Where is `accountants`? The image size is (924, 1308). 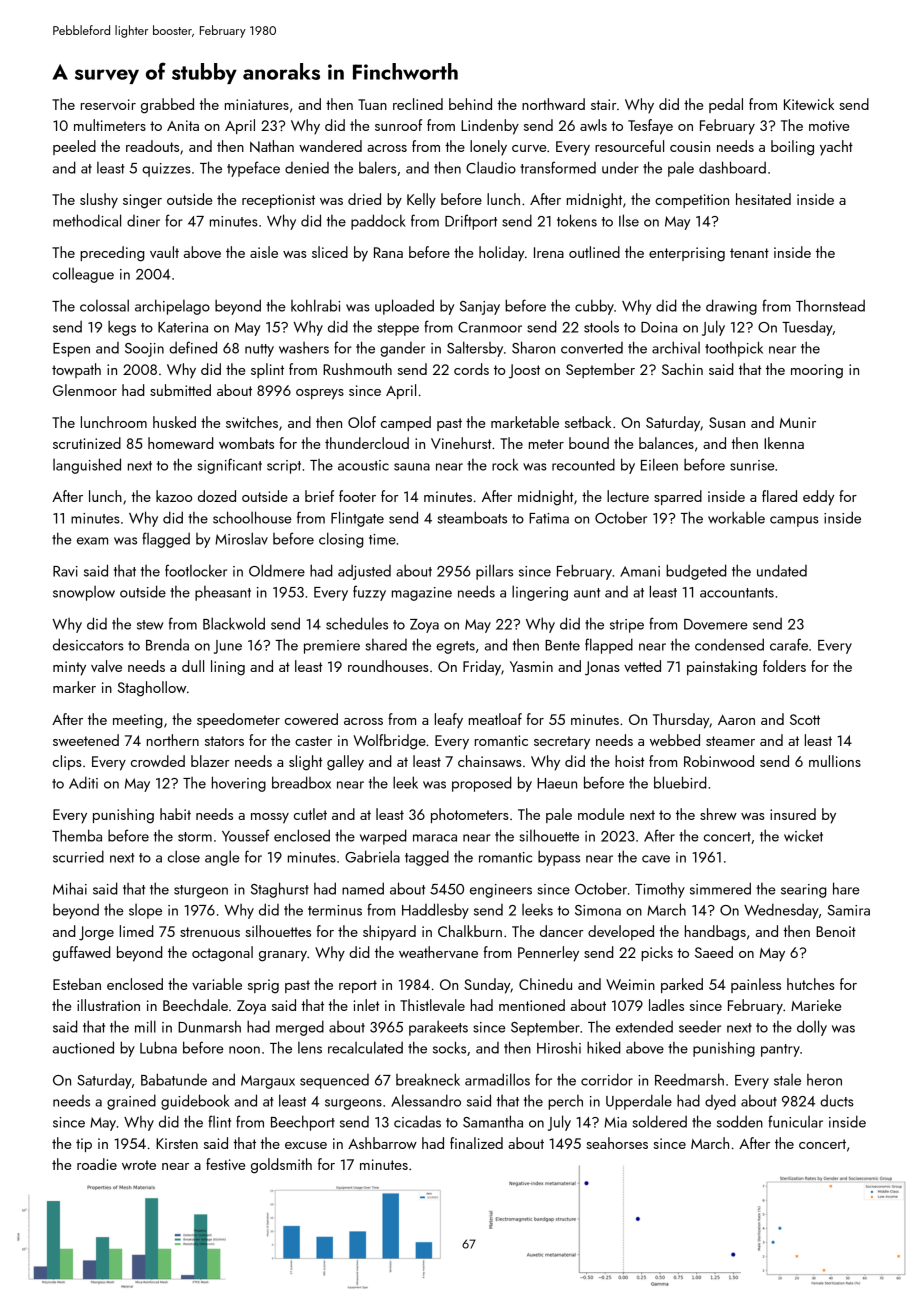 accountants is located at coordinates (737, 593).
